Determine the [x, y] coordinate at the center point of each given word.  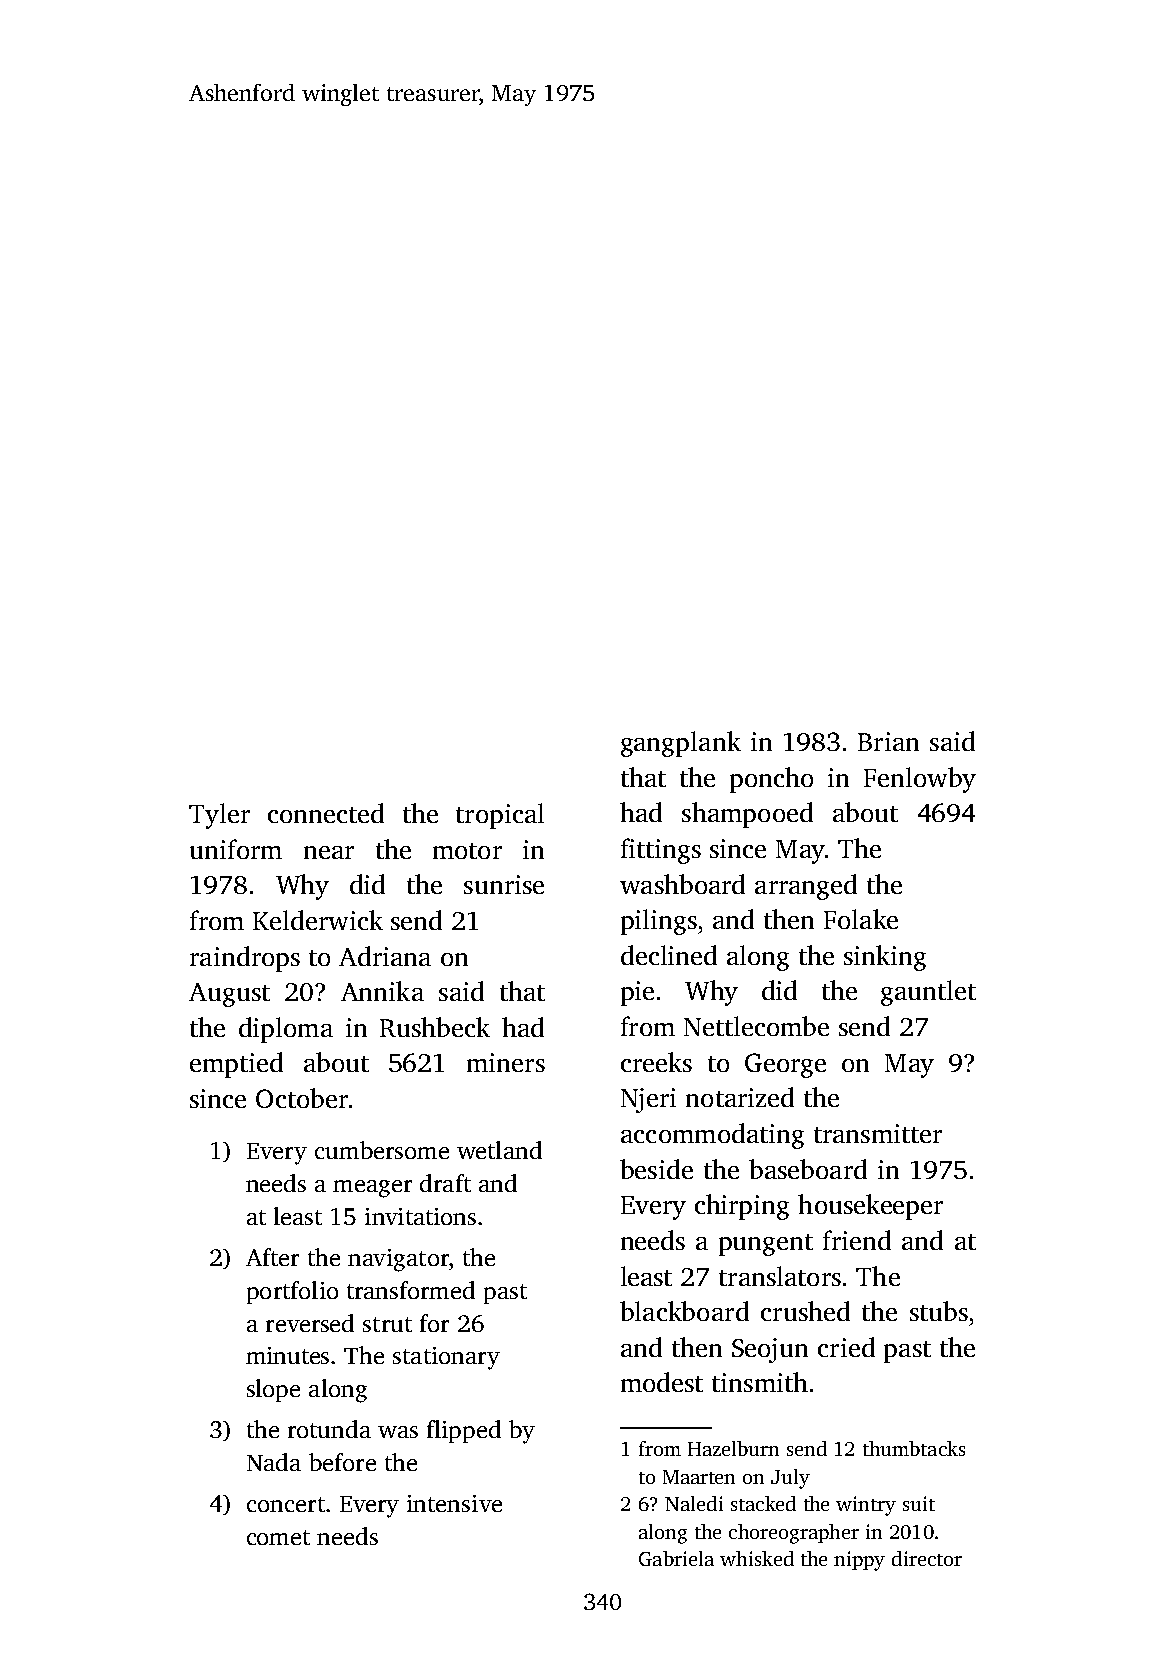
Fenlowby [920, 780]
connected [326, 813]
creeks [656, 1062]
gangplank [681, 744]
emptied [236, 1065]
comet [278, 1537]
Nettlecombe [756, 1026]
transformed [411, 1290]
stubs [939, 1311]
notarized [740, 1097]
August [229, 995]
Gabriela [676, 1558]
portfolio [292, 1292]
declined [669, 955]
